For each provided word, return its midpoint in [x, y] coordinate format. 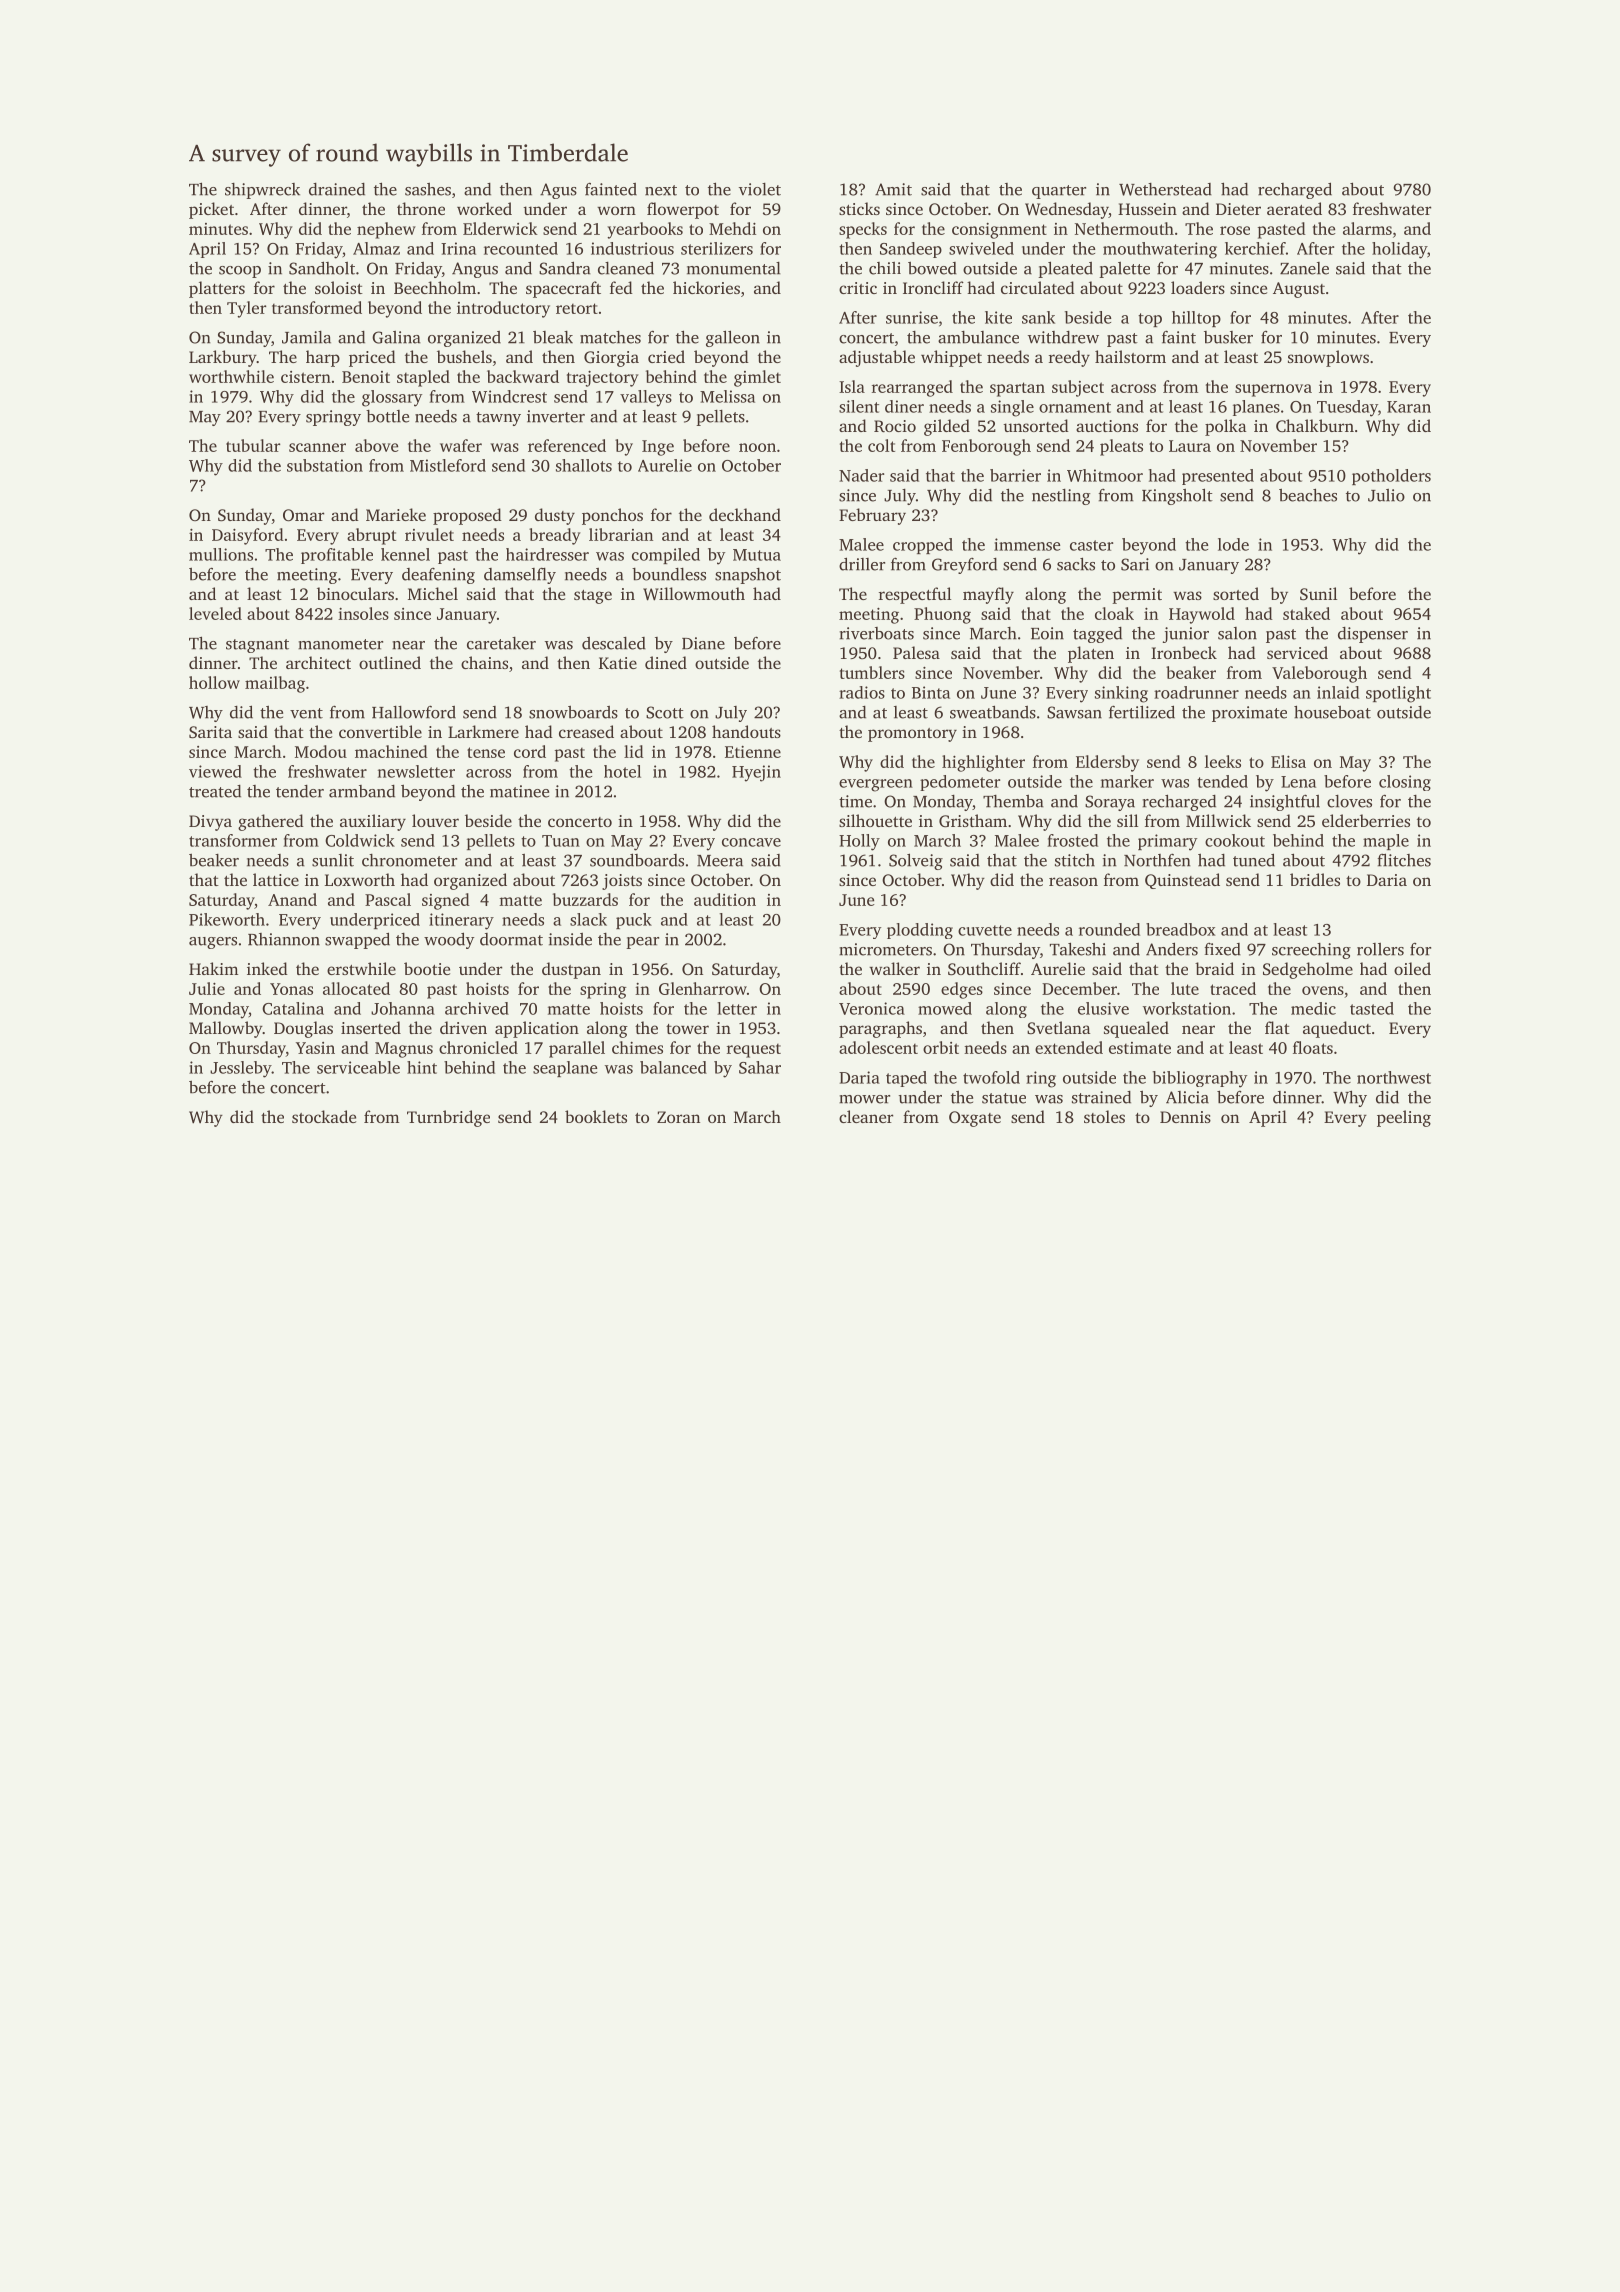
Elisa [1288, 761]
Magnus [404, 1050]
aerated [1294, 208]
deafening [438, 576]
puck [634, 921]
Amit [893, 189]
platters [217, 289]
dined [666, 662]
